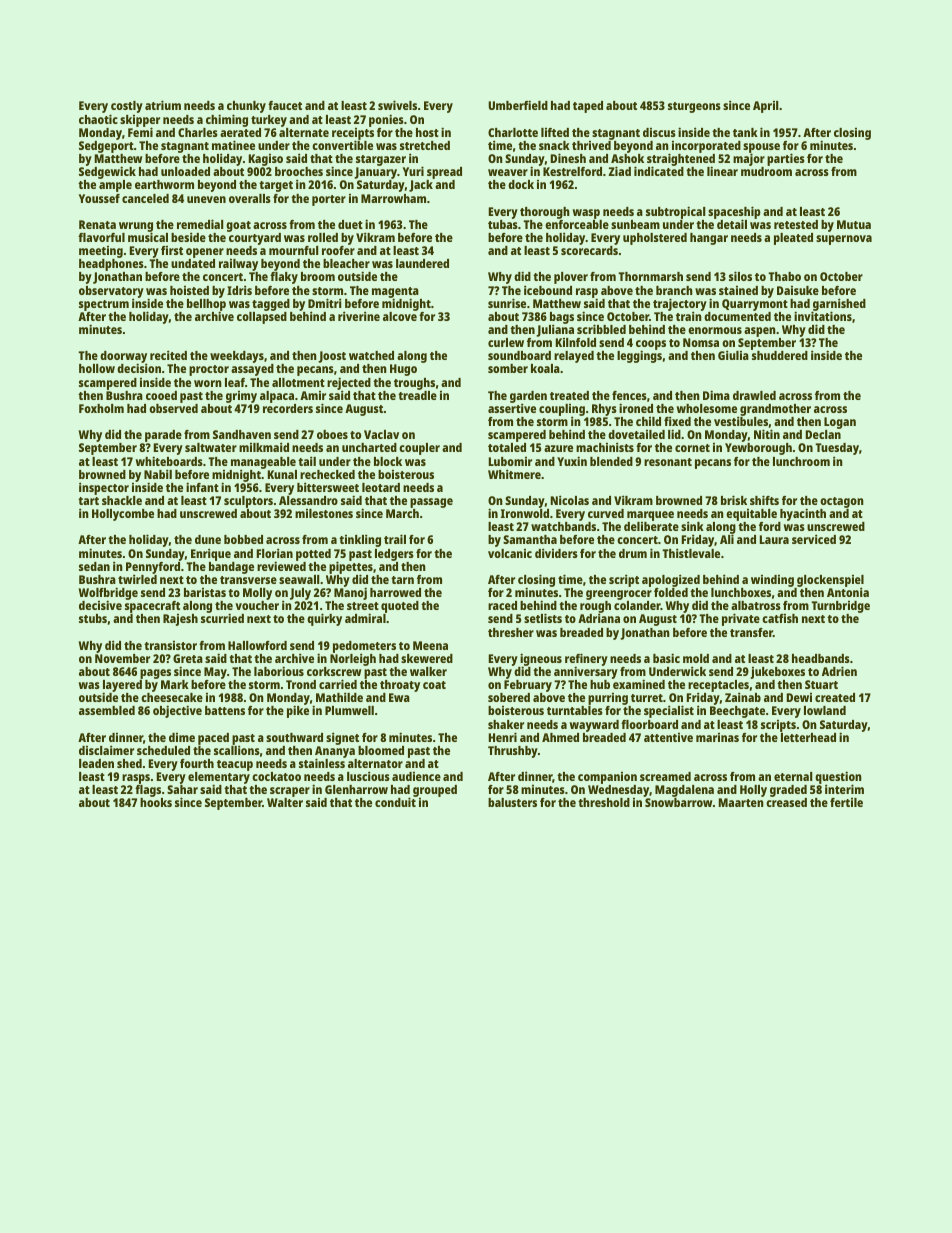 Image resolution: width=952 pixels, height=1233 pixels. I want to click on opener, so click(205, 253).
